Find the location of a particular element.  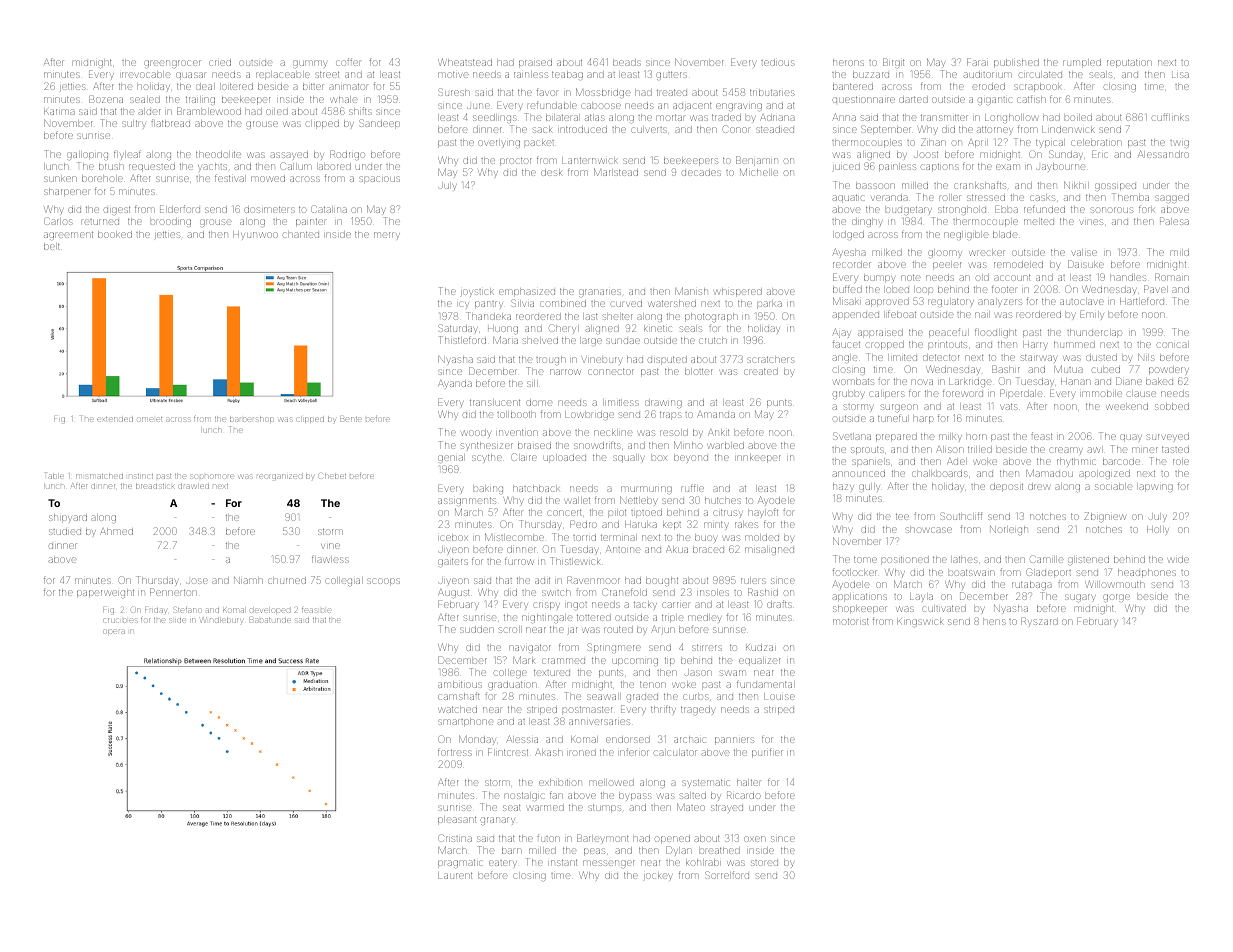

Karima is located at coordinates (59, 111).
